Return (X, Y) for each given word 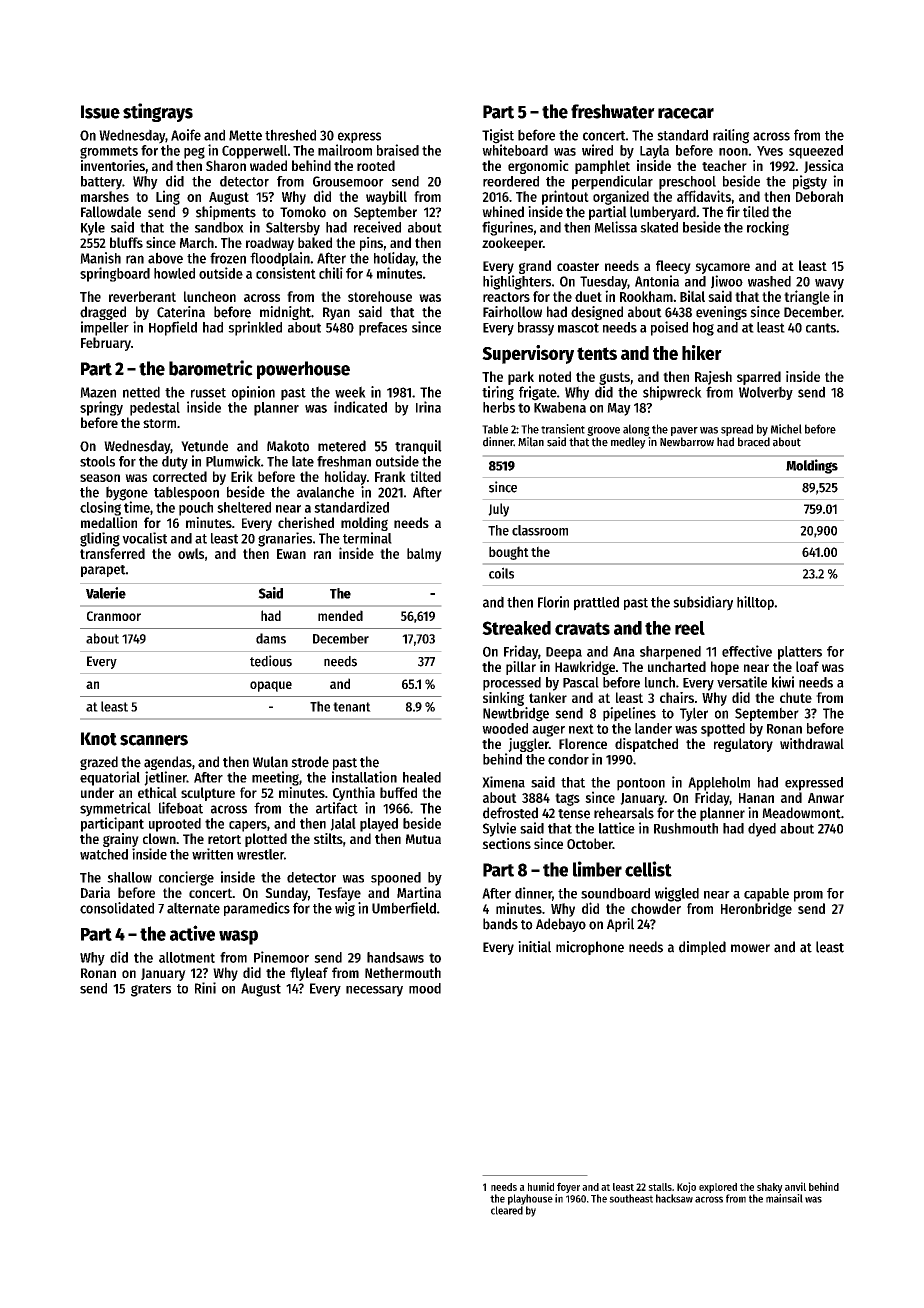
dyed (762, 830)
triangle (807, 297)
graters (151, 990)
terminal (367, 538)
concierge (186, 878)
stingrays (158, 112)
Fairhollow (512, 312)
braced (754, 442)
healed (422, 777)
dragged (103, 313)
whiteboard (515, 150)
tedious (271, 661)
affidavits (704, 196)
